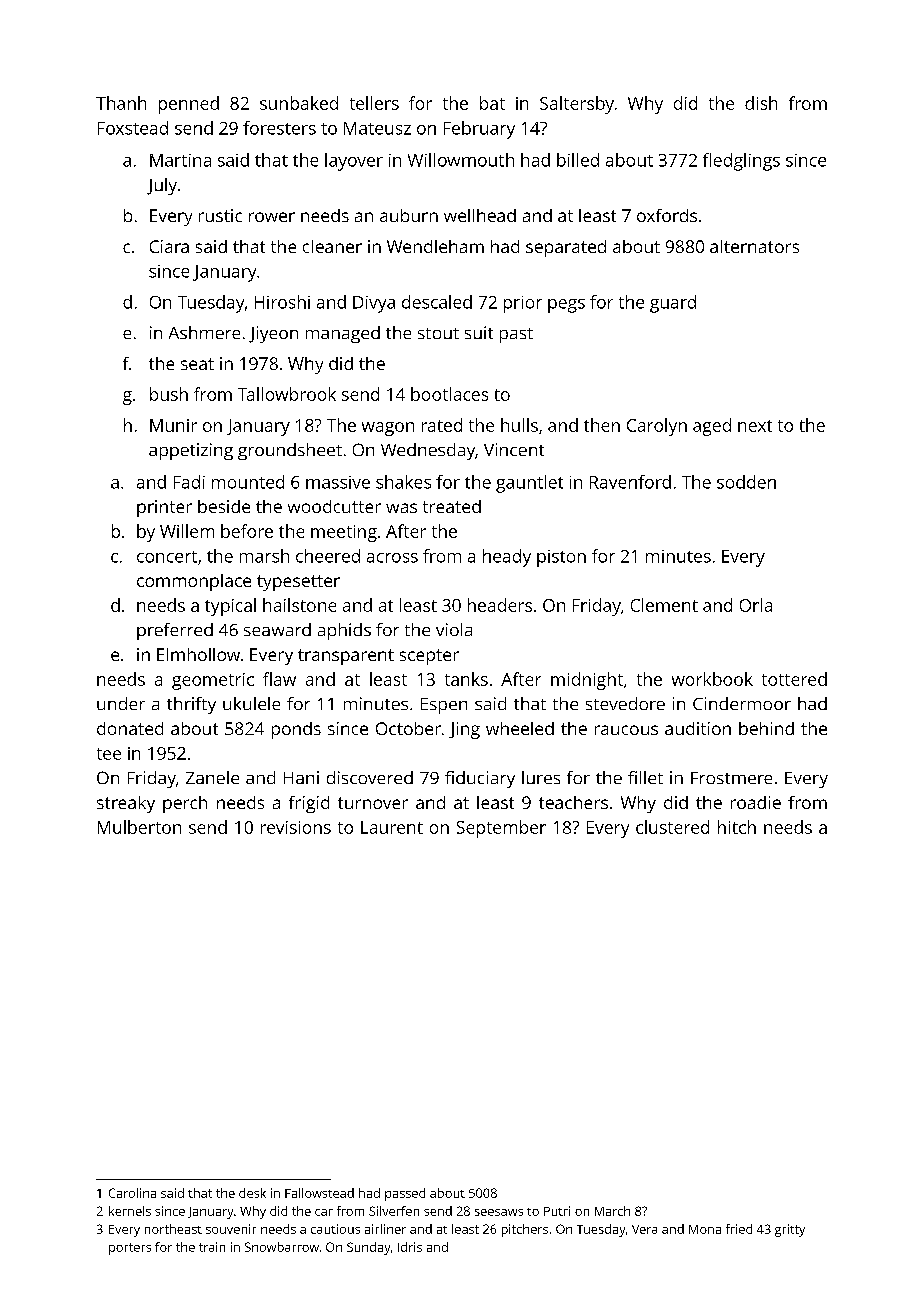 The height and width of the screenshot is (1314, 924). I want to click on hitch, so click(737, 827).
